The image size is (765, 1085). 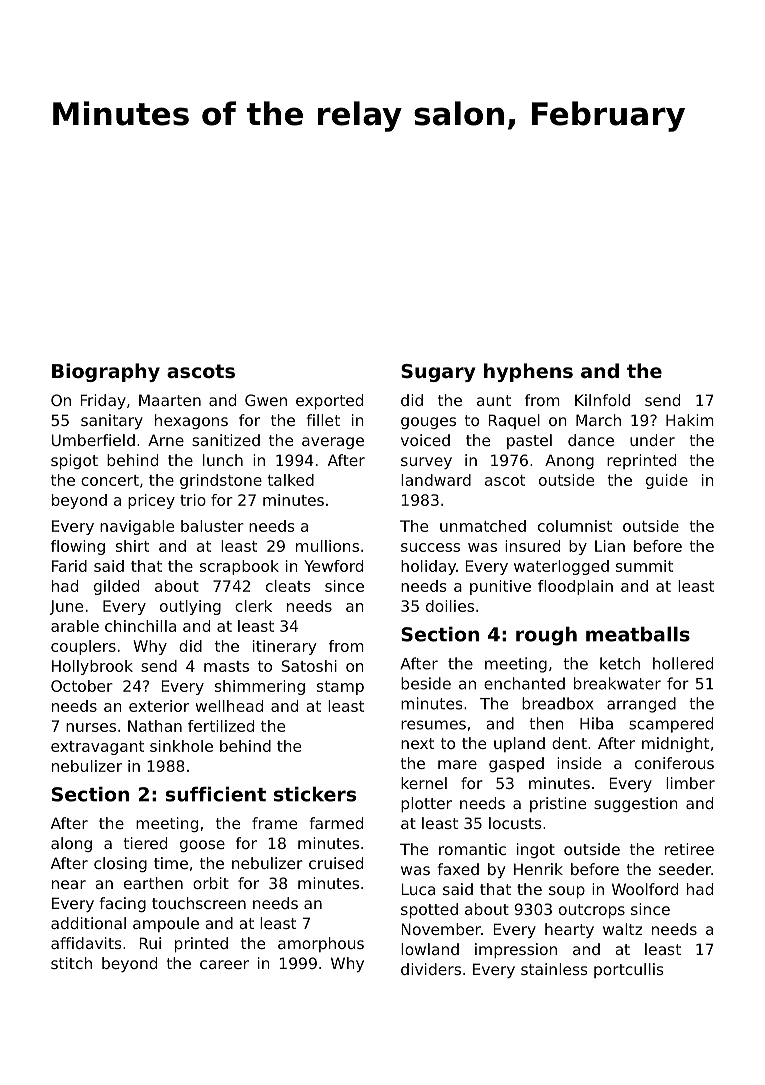 What do you see at coordinates (494, 400) in the image?
I see `aunt` at bounding box center [494, 400].
